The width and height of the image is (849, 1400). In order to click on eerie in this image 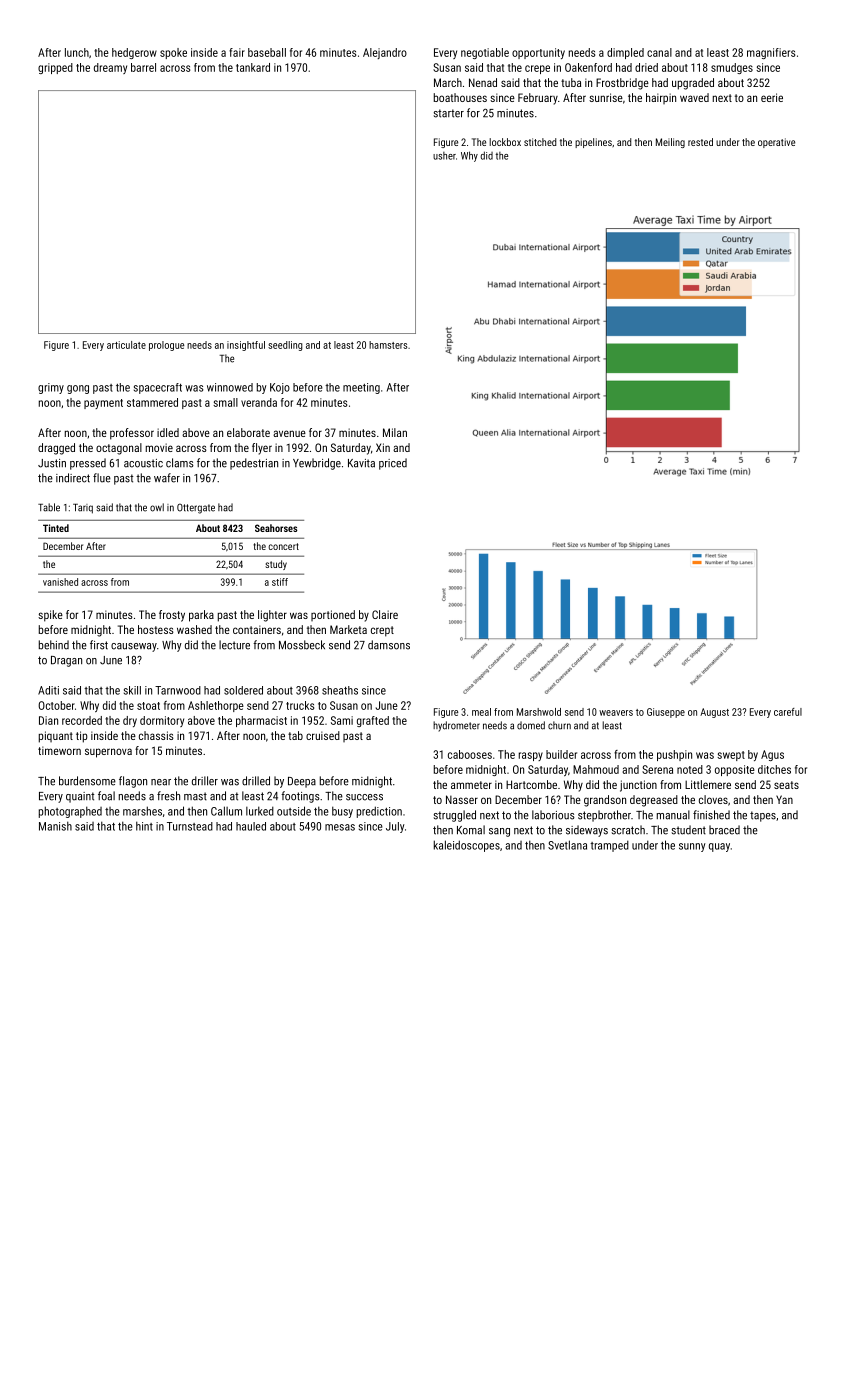, I will do `click(772, 97)`.
